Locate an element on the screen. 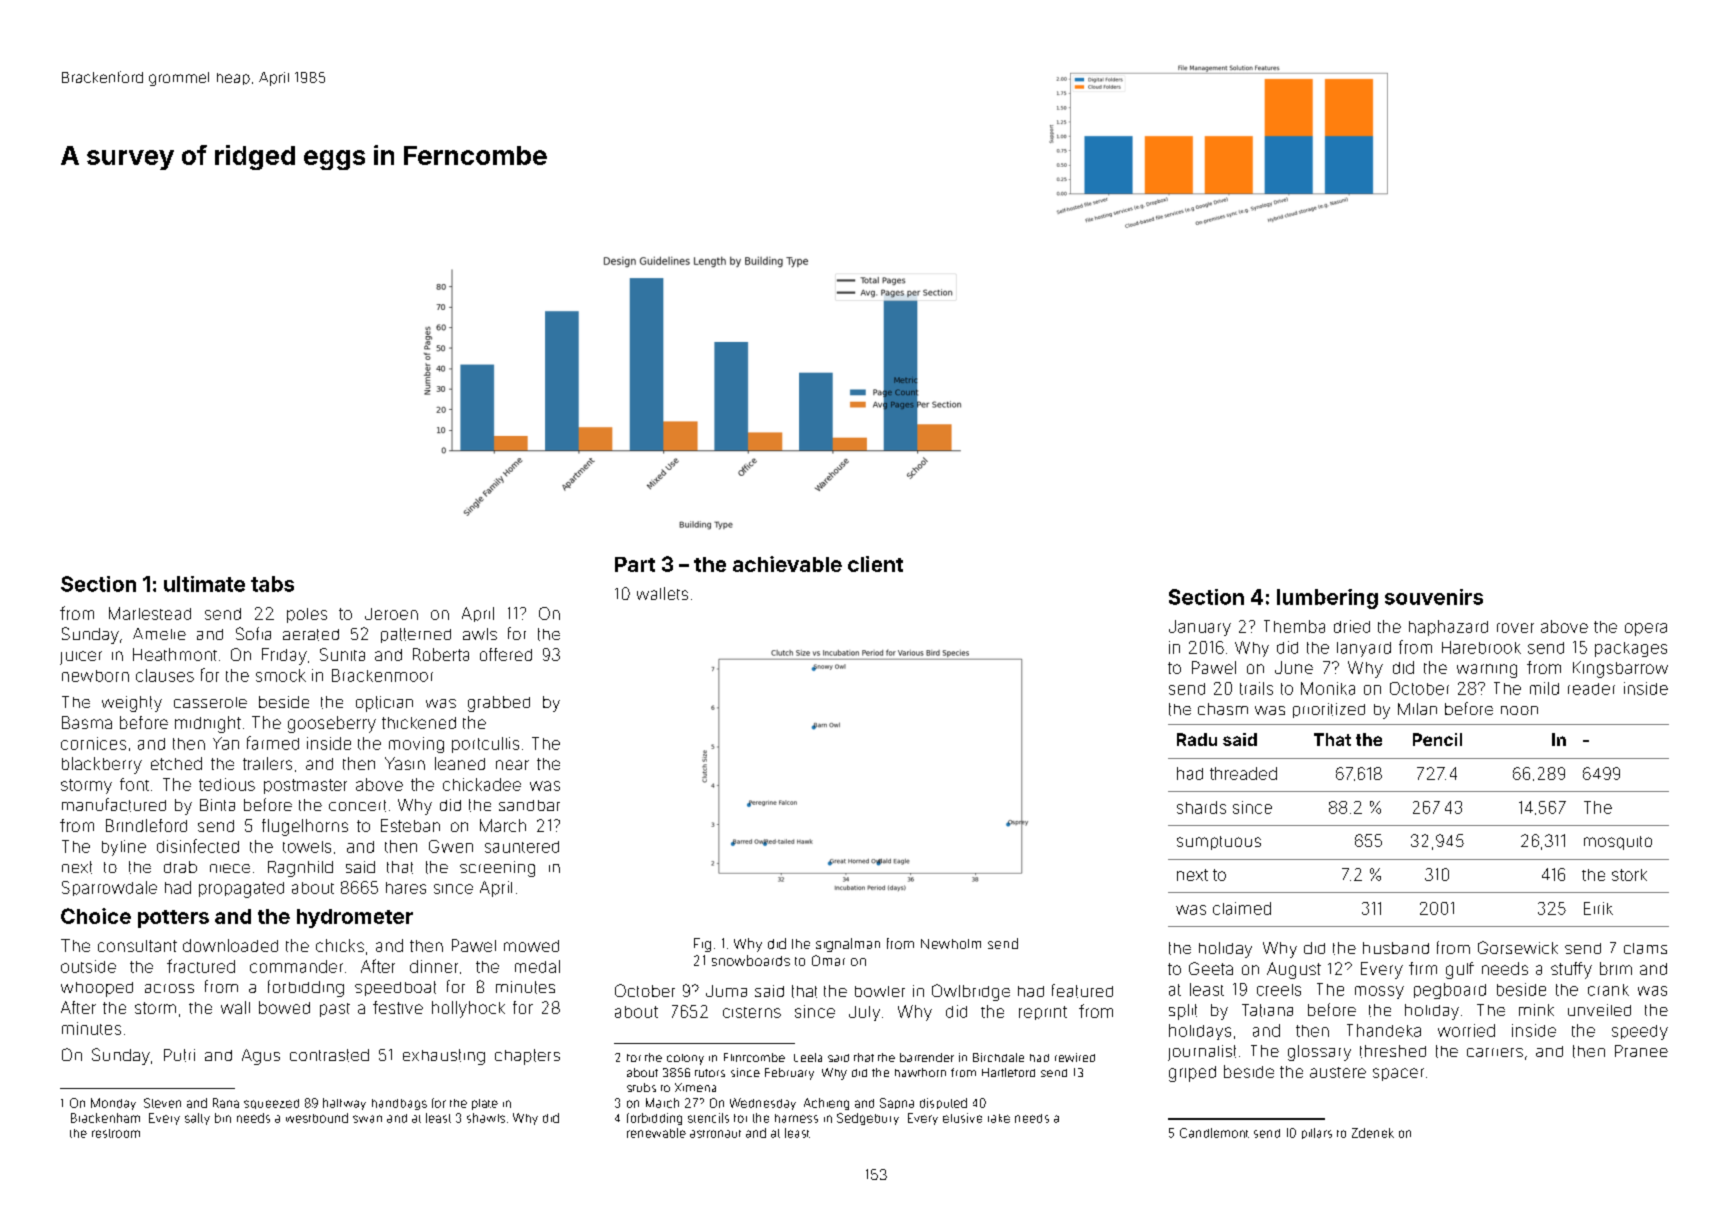 The height and width of the screenshot is (1223, 1729). Newholm is located at coordinates (951, 944).
